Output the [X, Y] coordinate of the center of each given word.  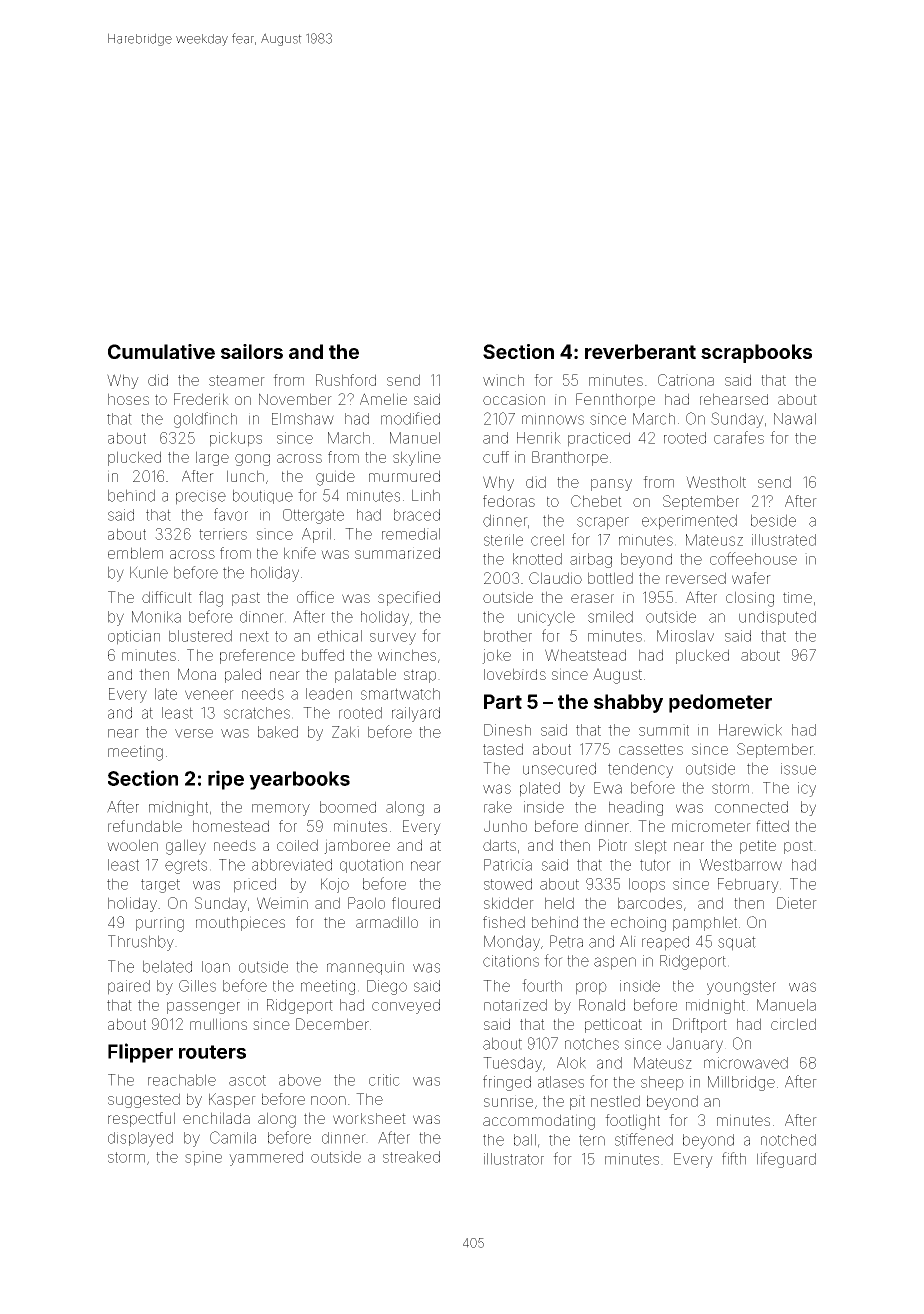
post [798, 847]
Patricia [508, 865]
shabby [628, 703]
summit [664, 730]
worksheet [369, 1118]
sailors [252, 351]
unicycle [546, 618]
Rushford [346, 380]
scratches [257, 713]
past [246, 599]
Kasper [232, 1100]
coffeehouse [753, 558]
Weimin [282, 903]
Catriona [686, 380]
